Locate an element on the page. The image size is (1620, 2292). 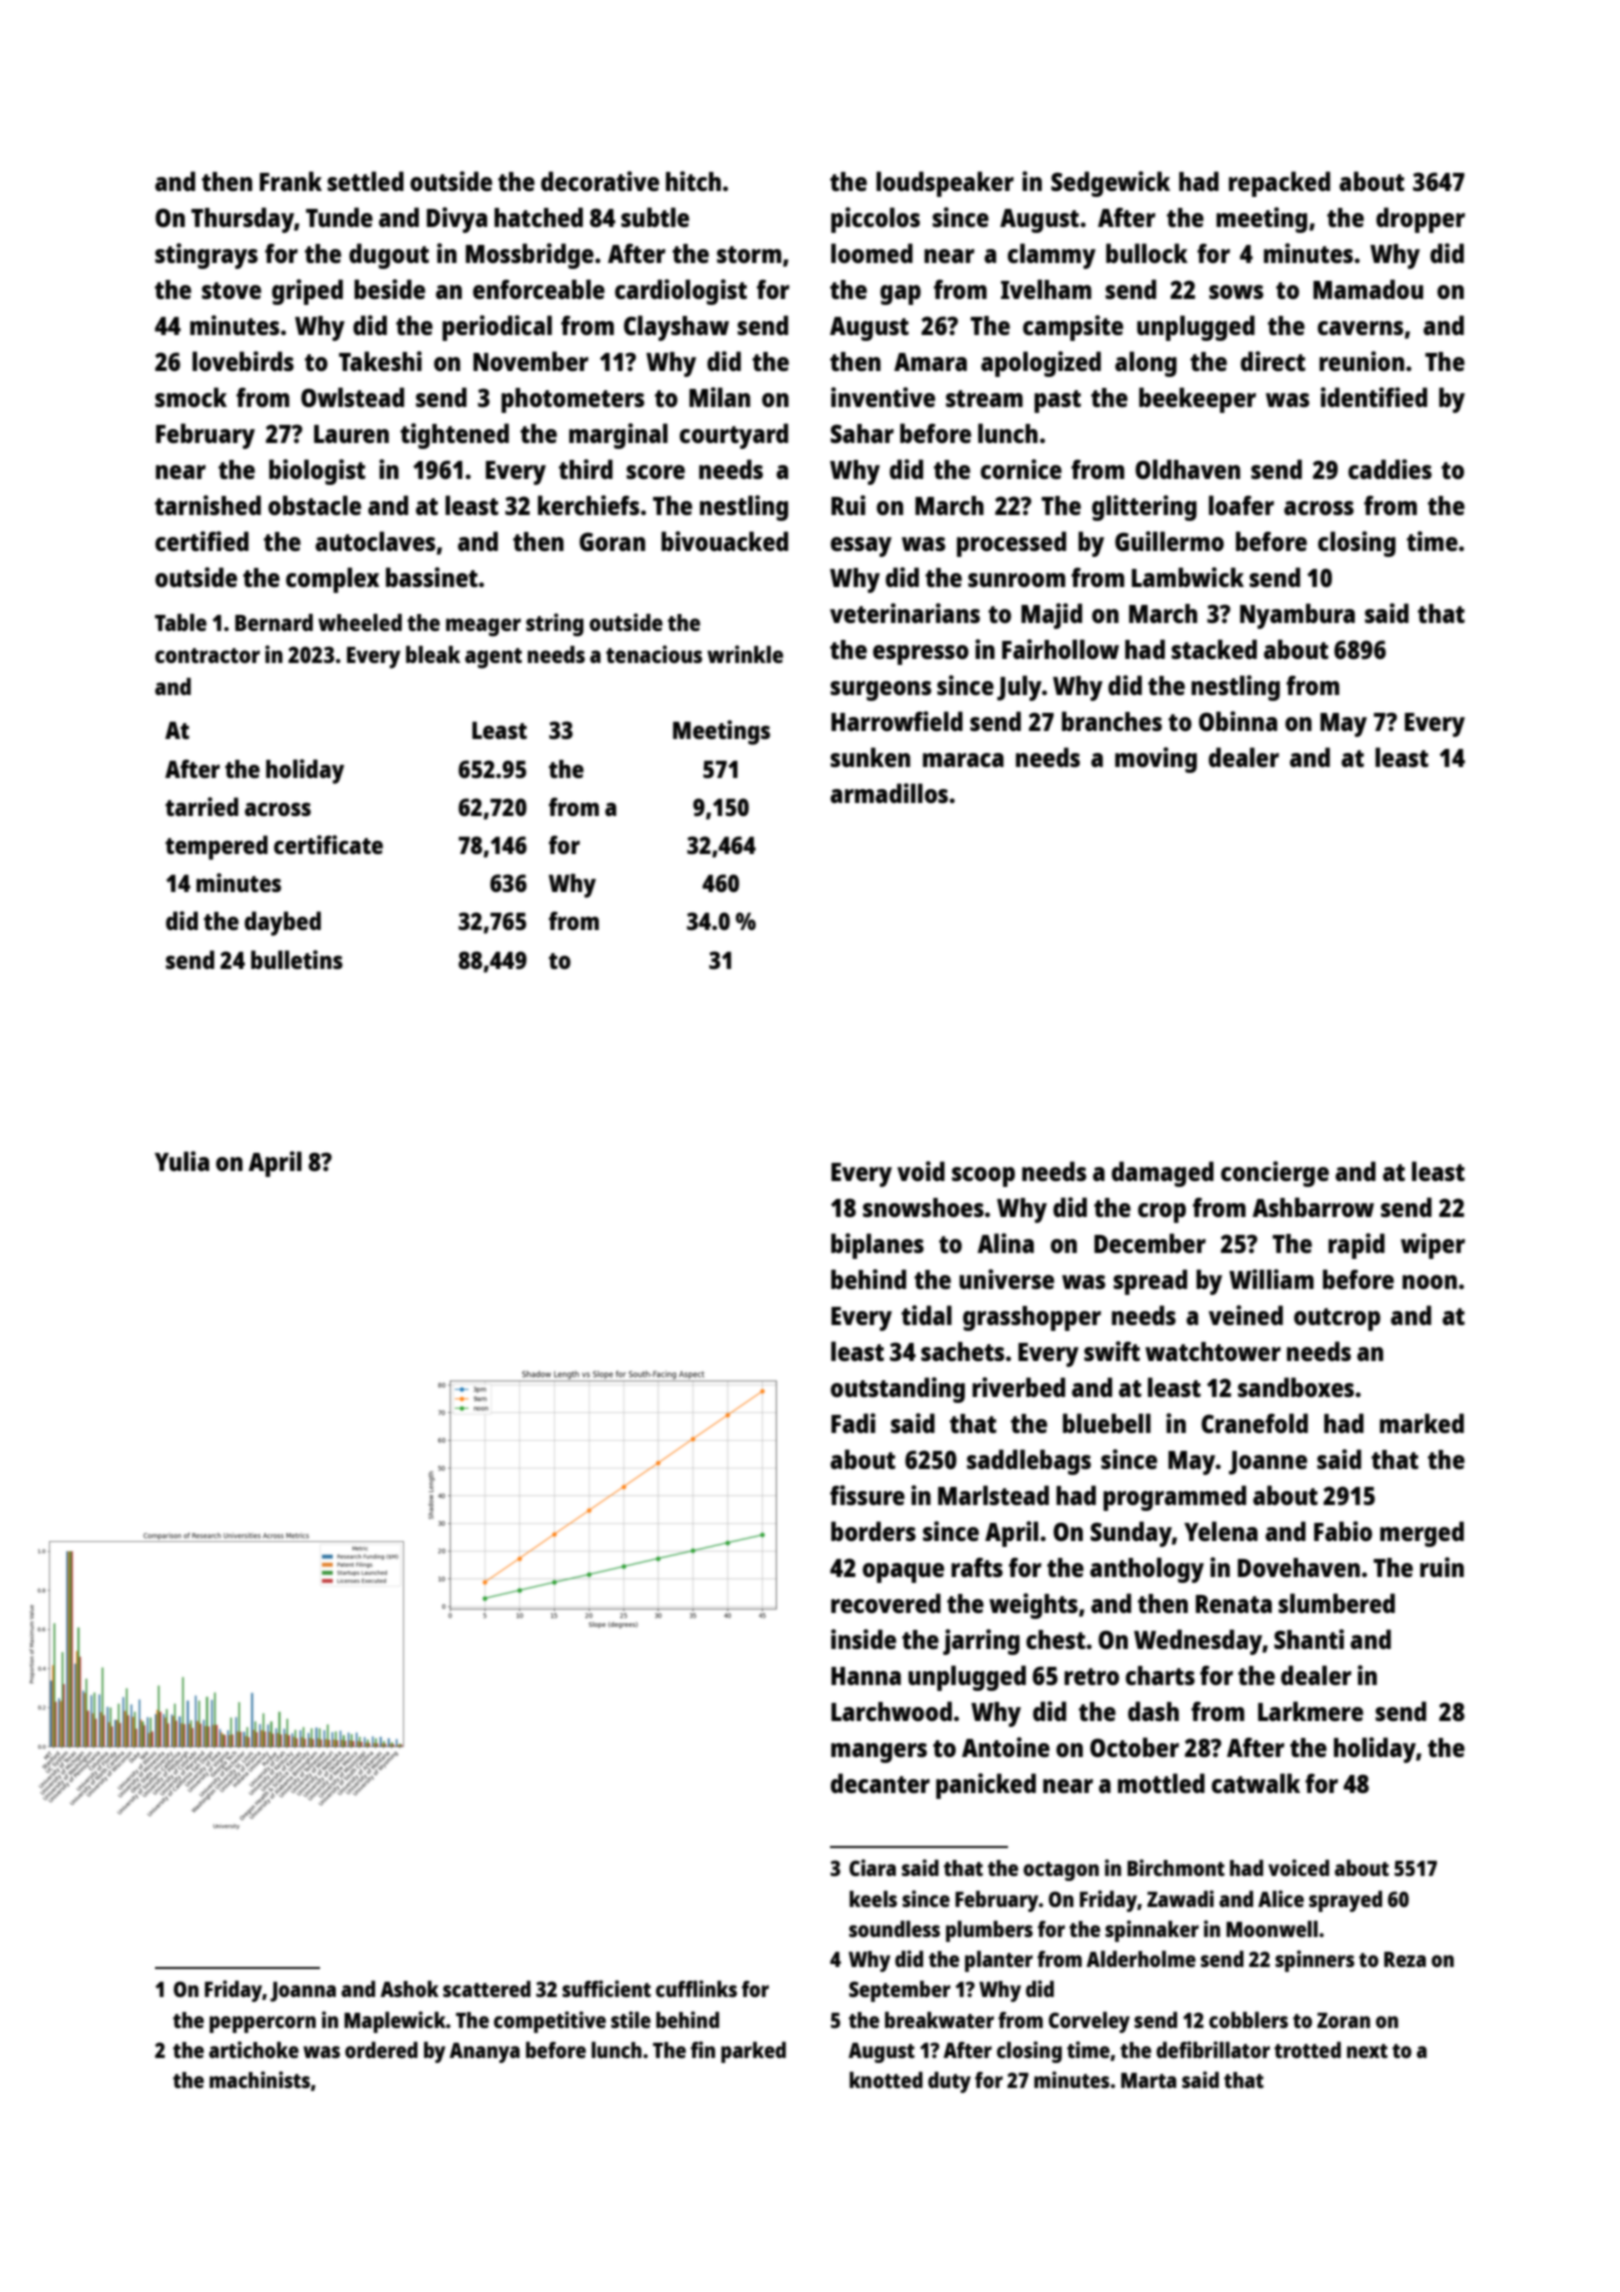
damaged is located at coordinates (1163, 1174).
